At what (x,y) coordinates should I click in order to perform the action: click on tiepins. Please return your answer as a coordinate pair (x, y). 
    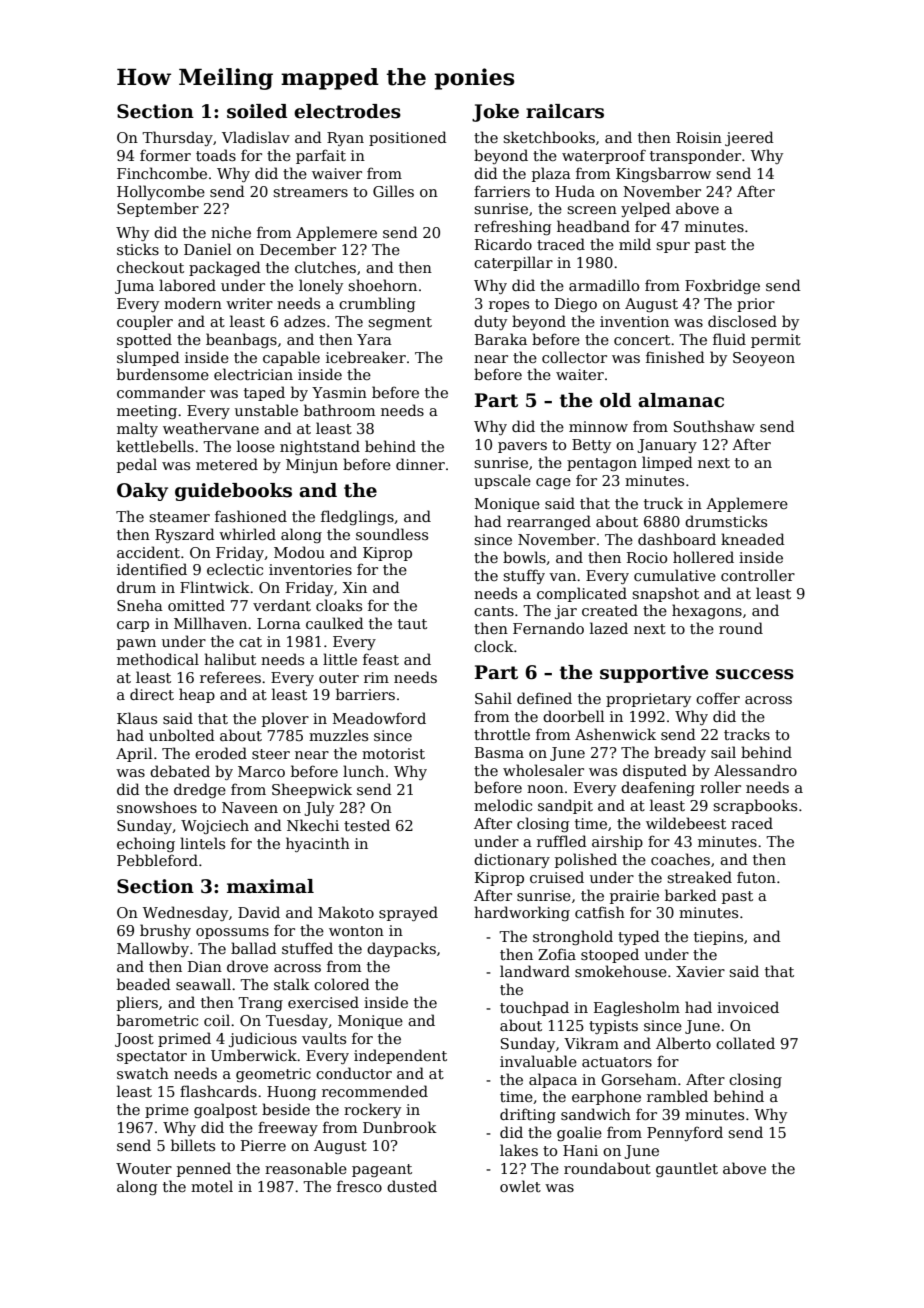
    Looking at the image, I should click on (718, 938).
